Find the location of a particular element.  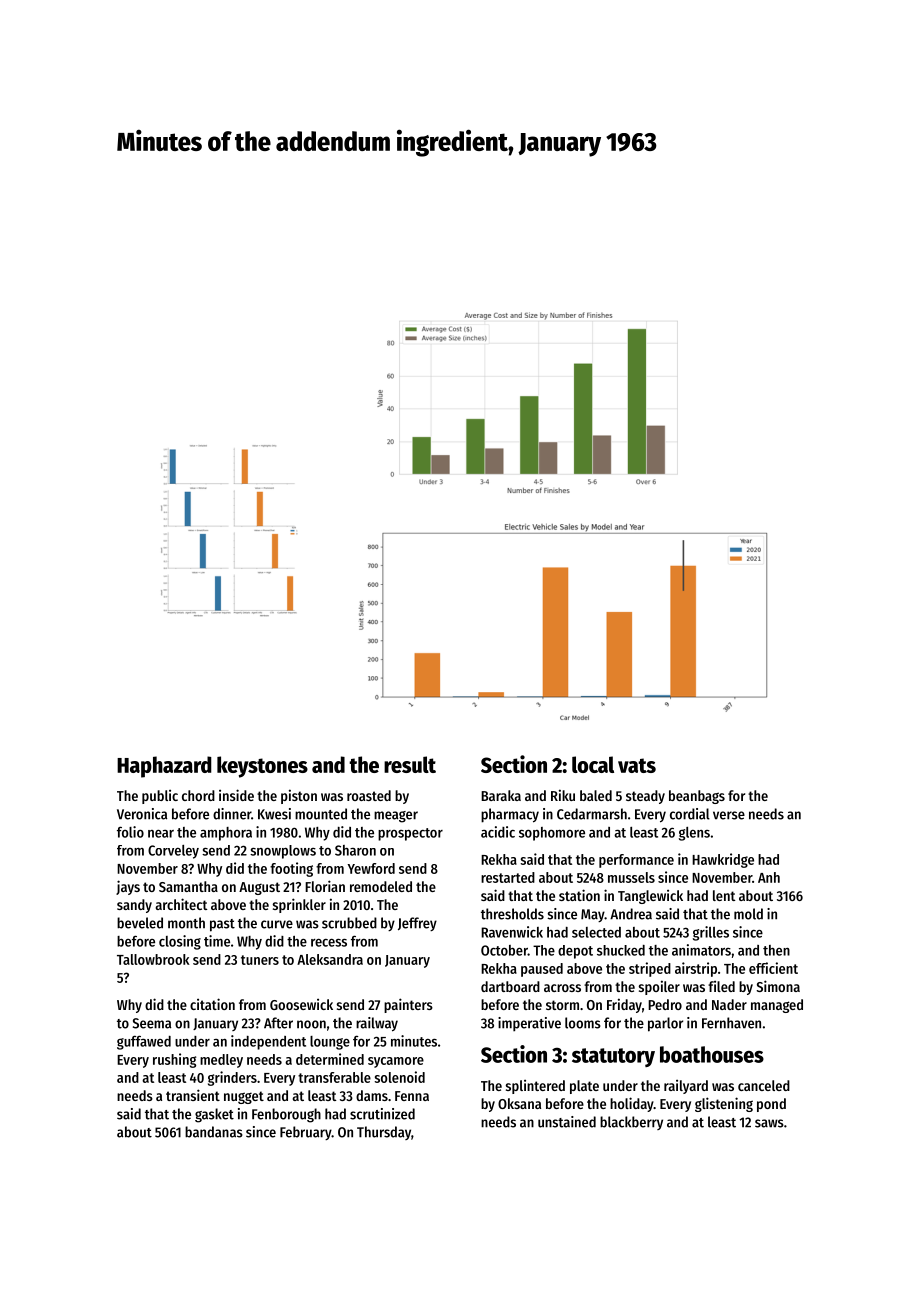

keystones is located at coordinates (262, 767).
